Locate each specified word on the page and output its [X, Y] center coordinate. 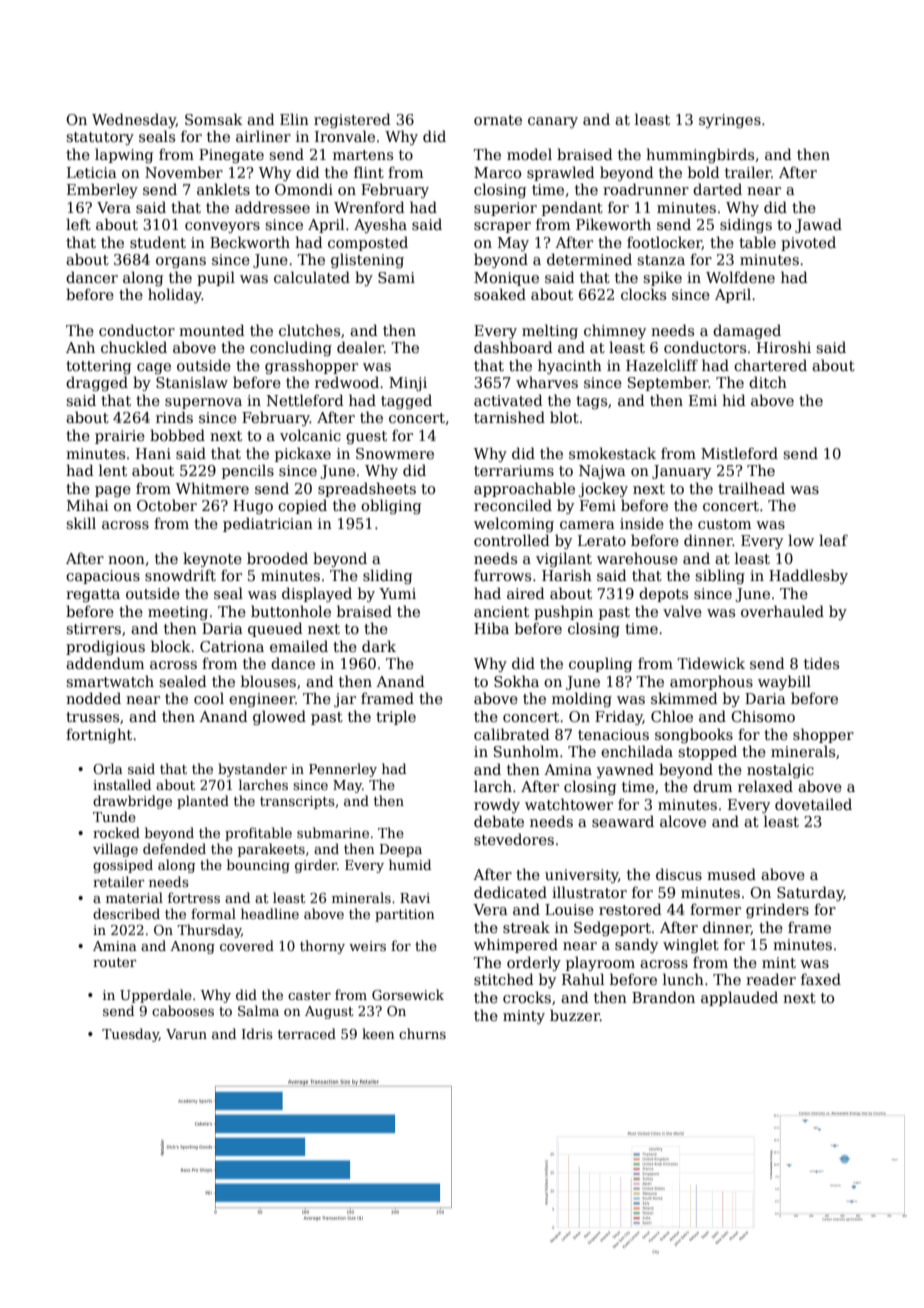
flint [369, 172]
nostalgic [780, 770]
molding [582, 699]
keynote [212, 559]
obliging [391, 506]
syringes [730, 121]
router [115, 962]
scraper [502, 227]
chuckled [134, 347]
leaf [833, 540]
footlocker [664, 243]
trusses [92, 717]
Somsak [214, 119]
